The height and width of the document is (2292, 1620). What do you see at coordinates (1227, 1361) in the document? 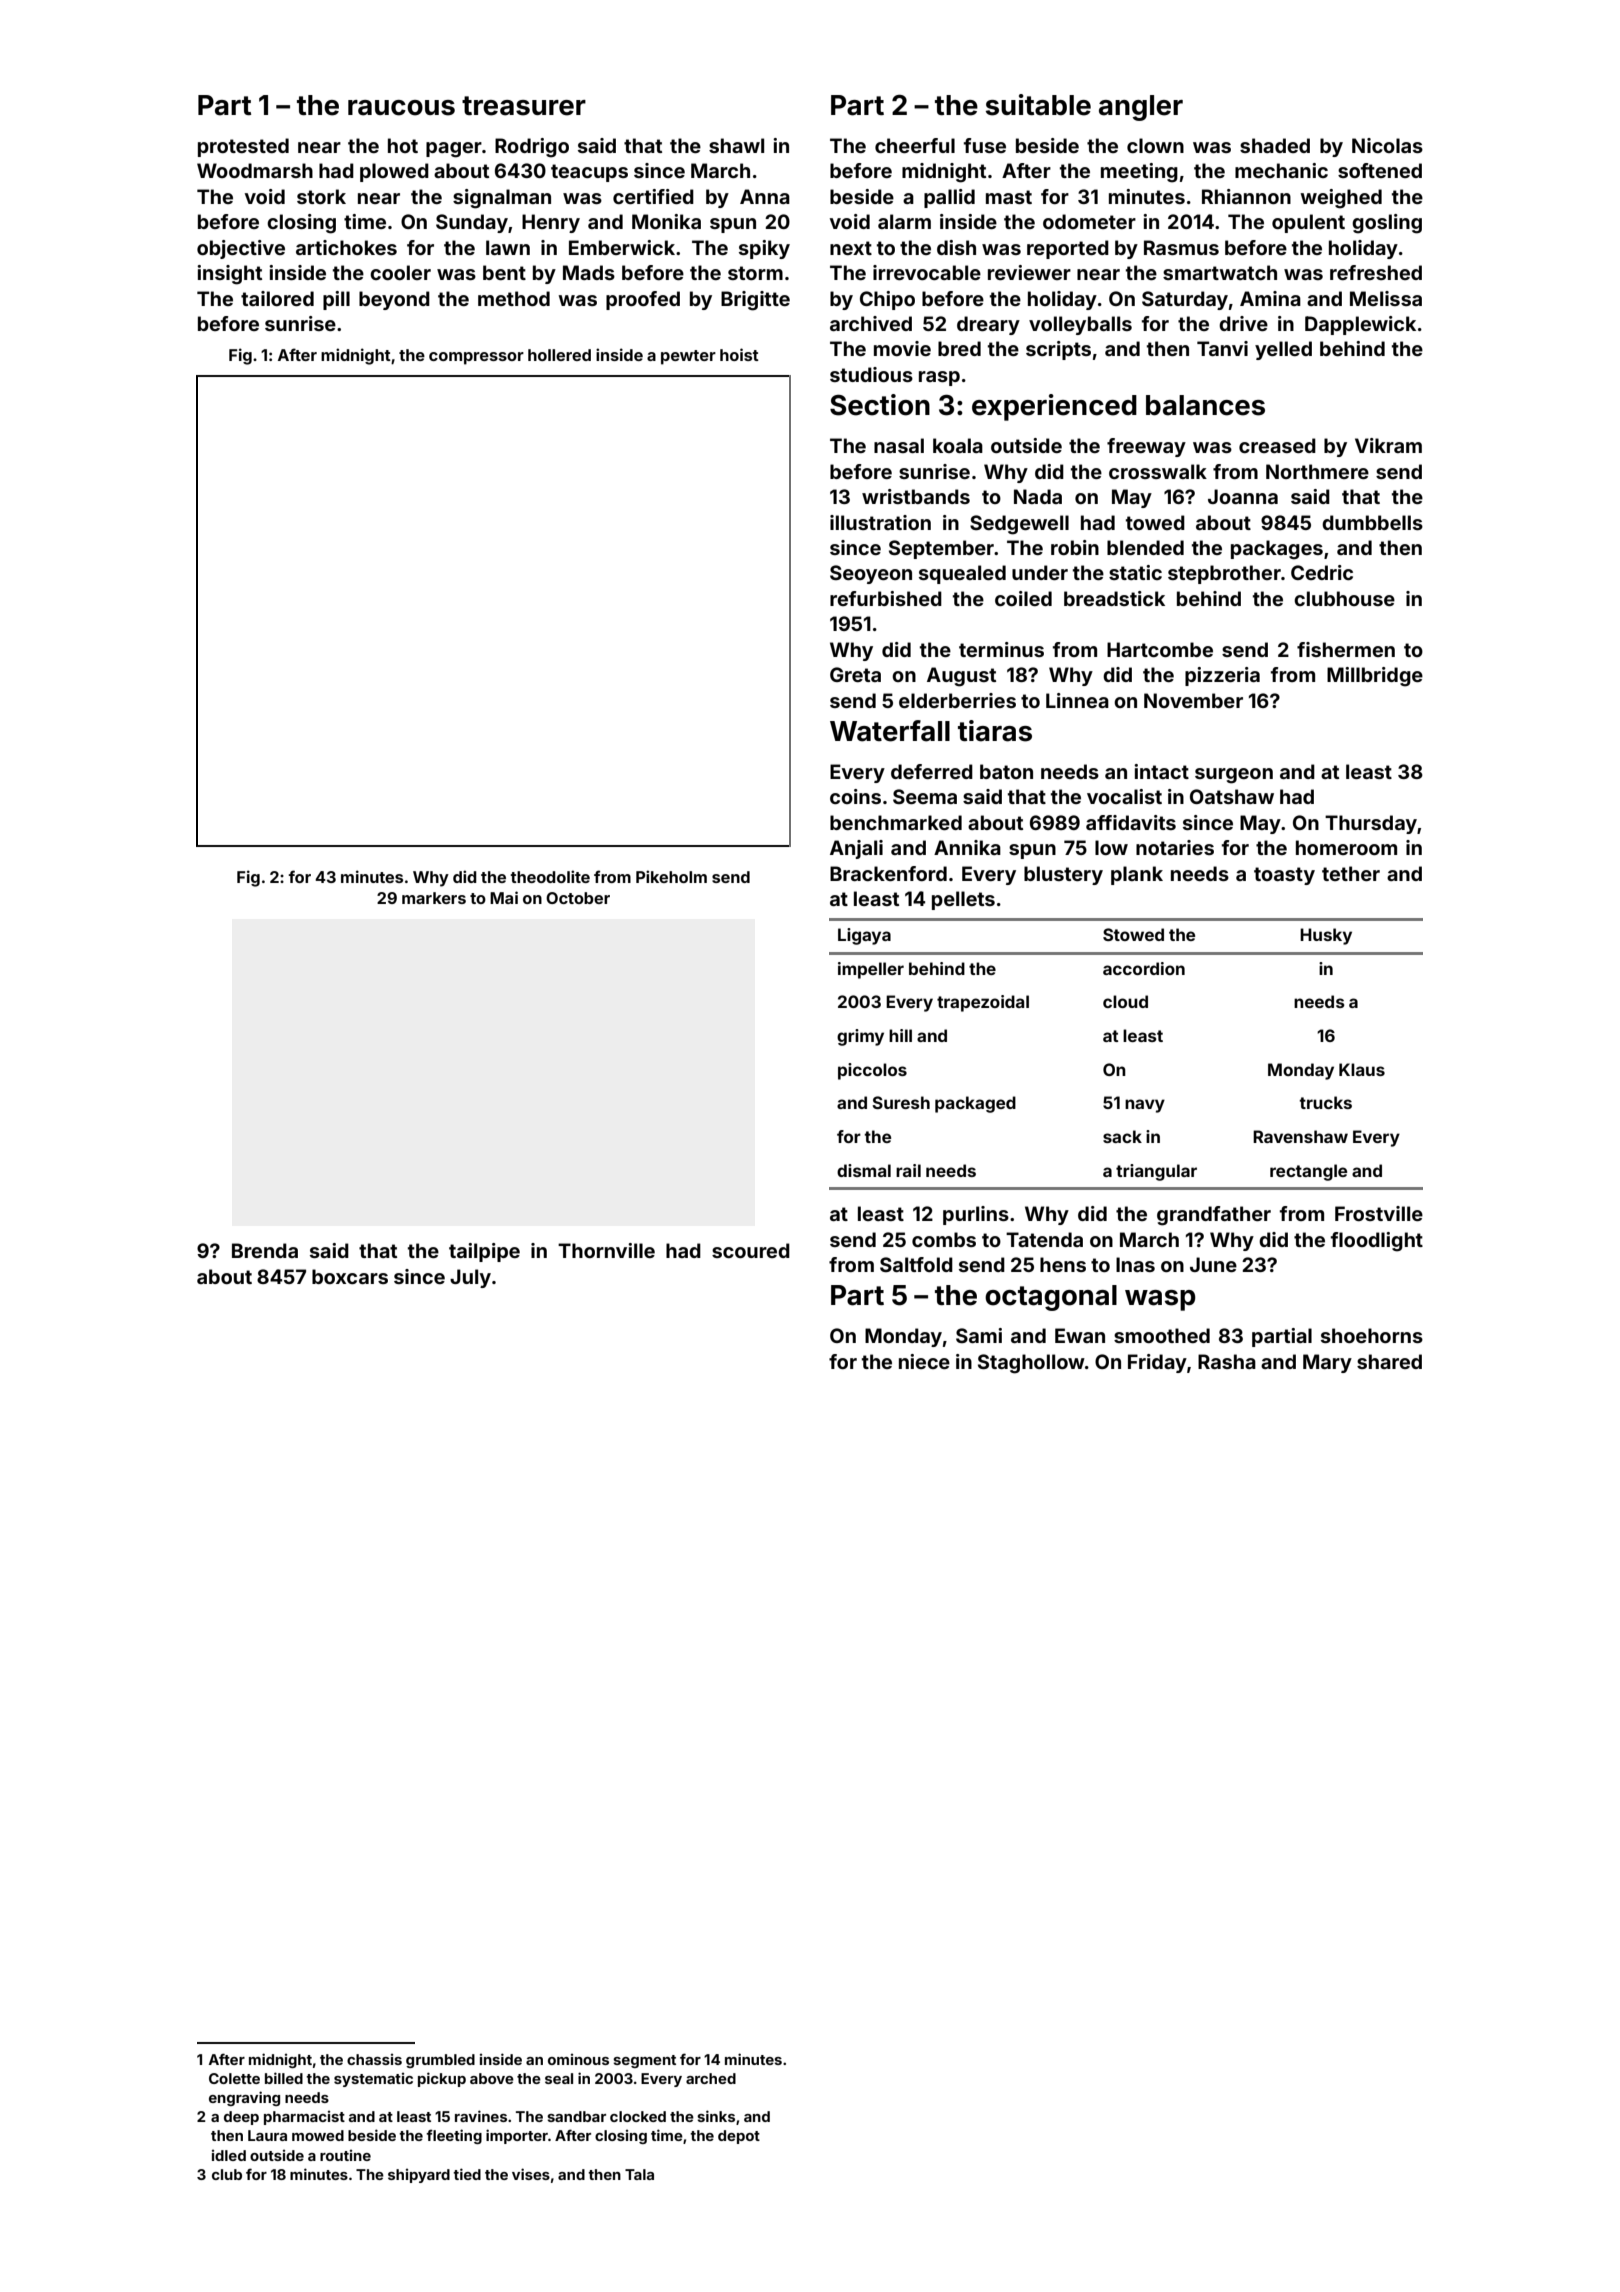
I see `Rasha` at bounding box center [1227, 1361].
